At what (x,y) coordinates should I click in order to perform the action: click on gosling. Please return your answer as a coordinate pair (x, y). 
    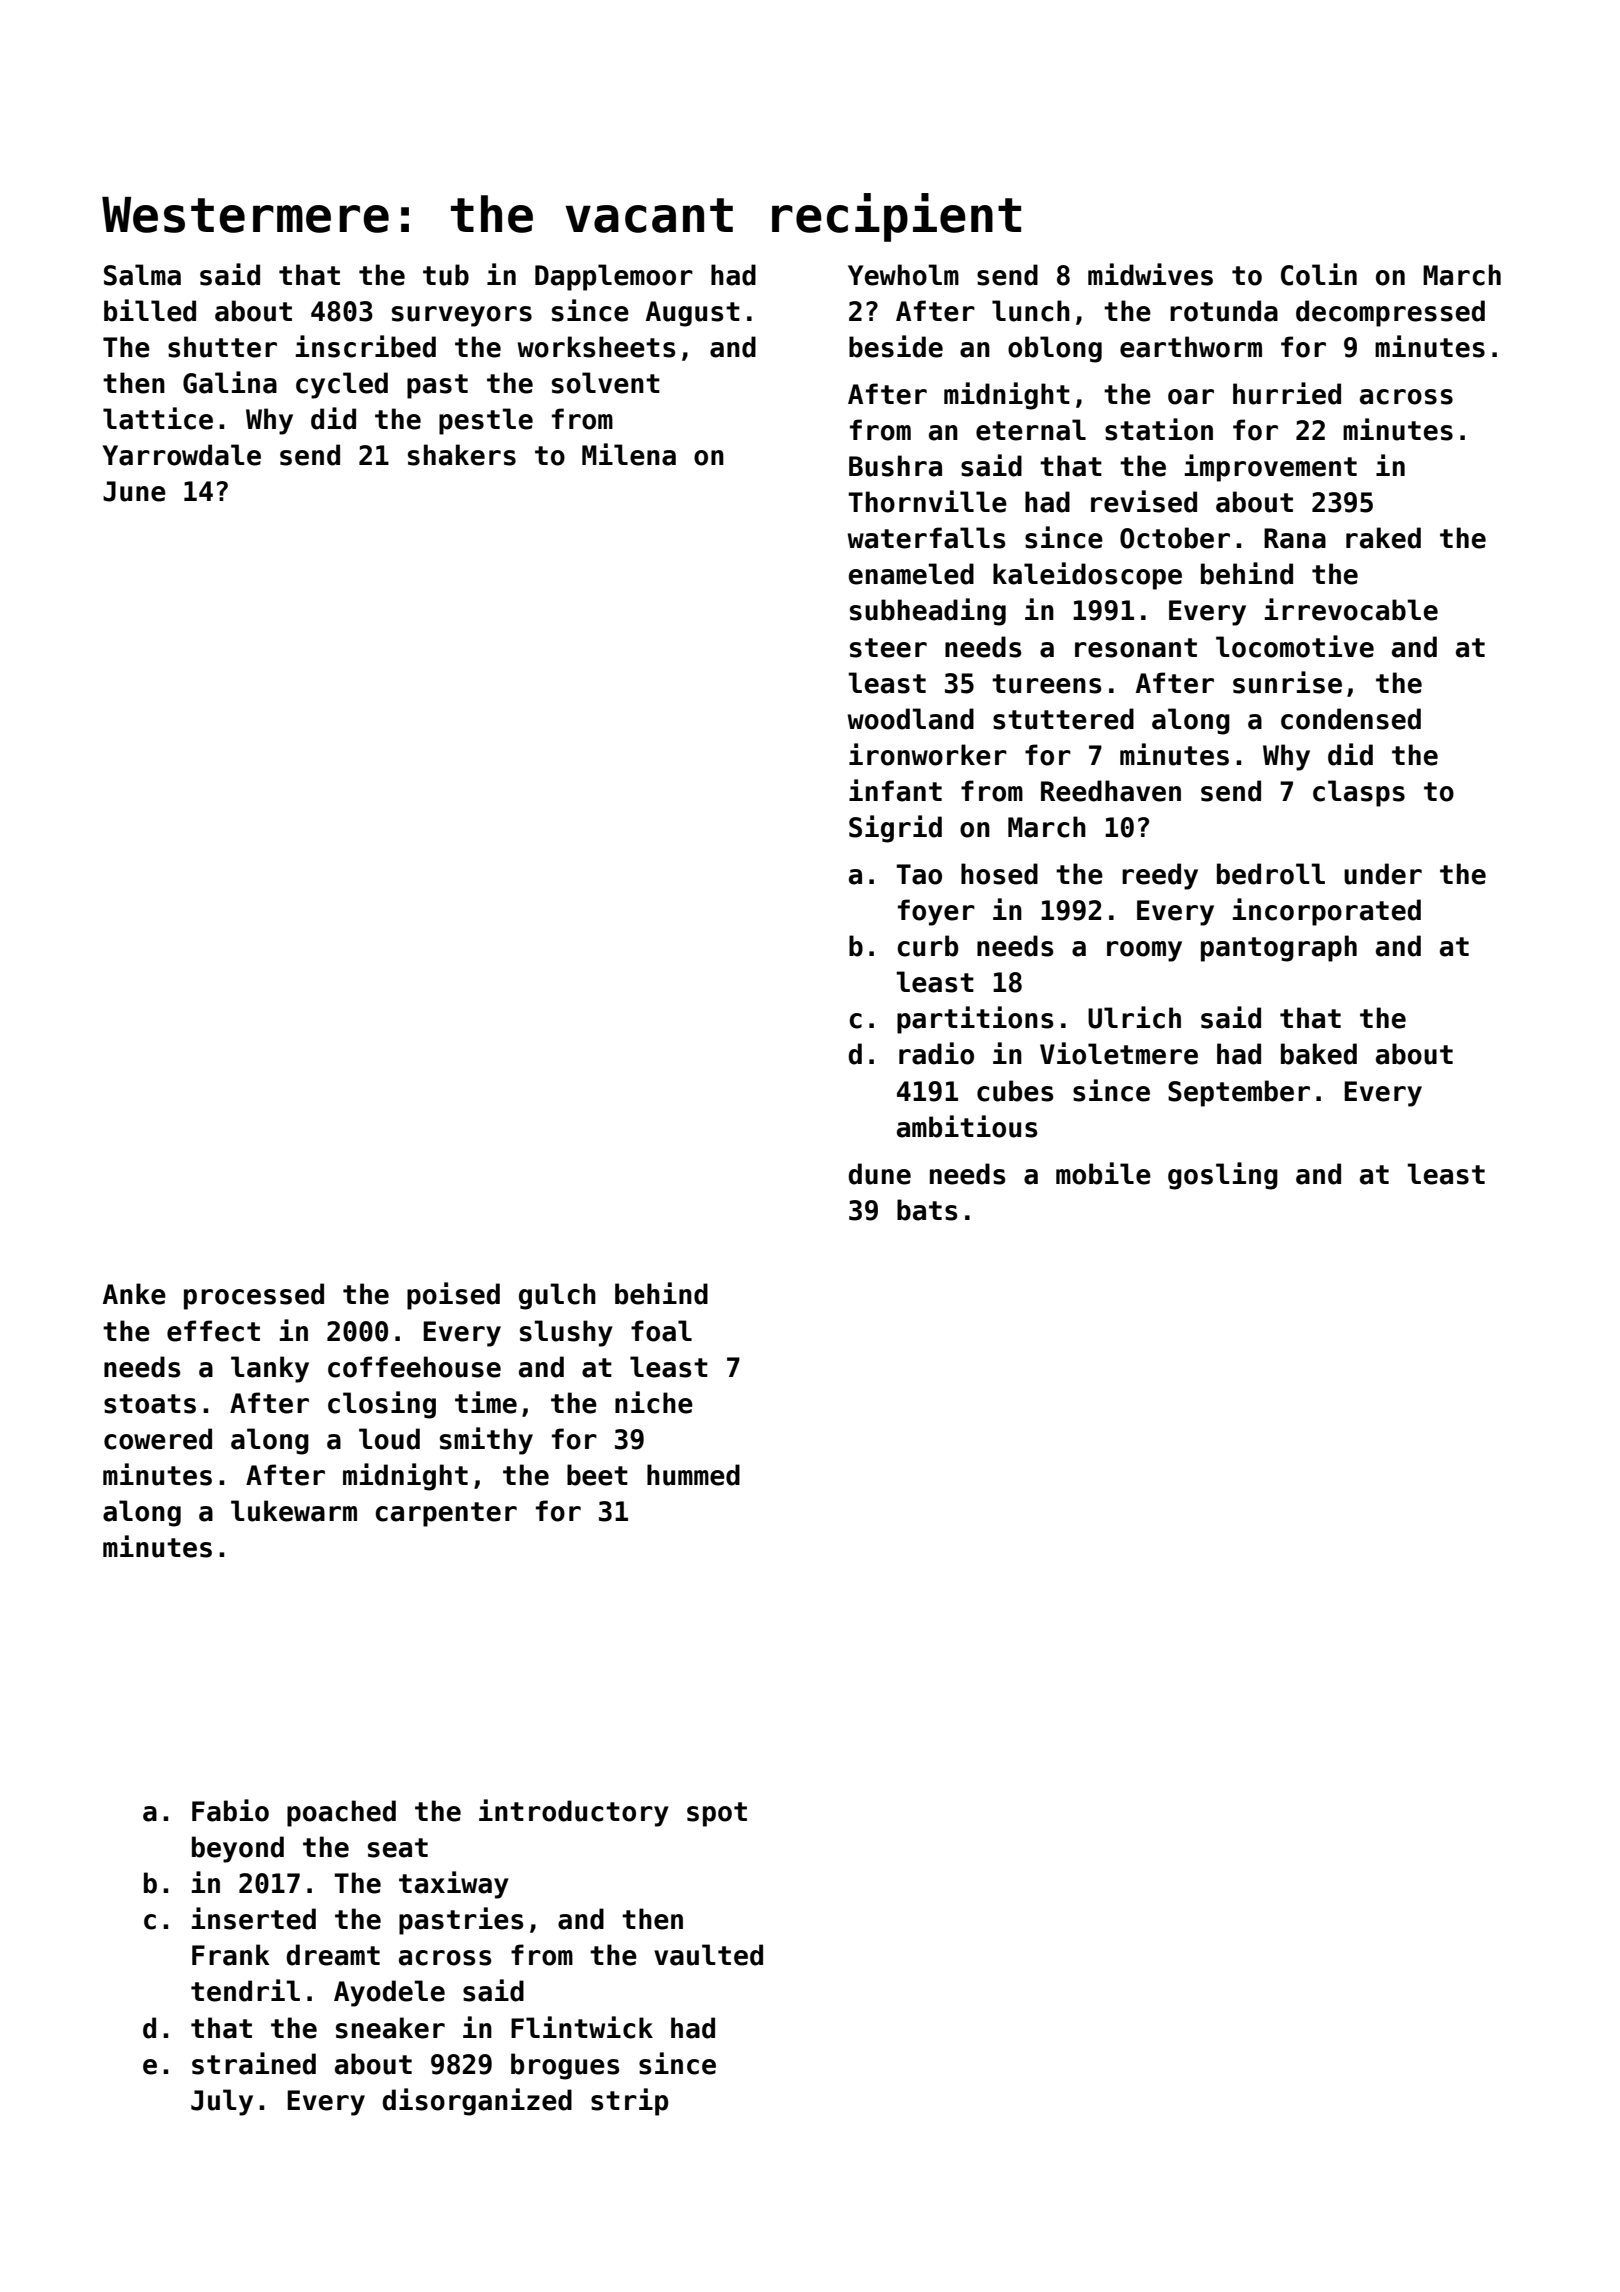
    Looking at the image, I should click on (1223, 1176).
